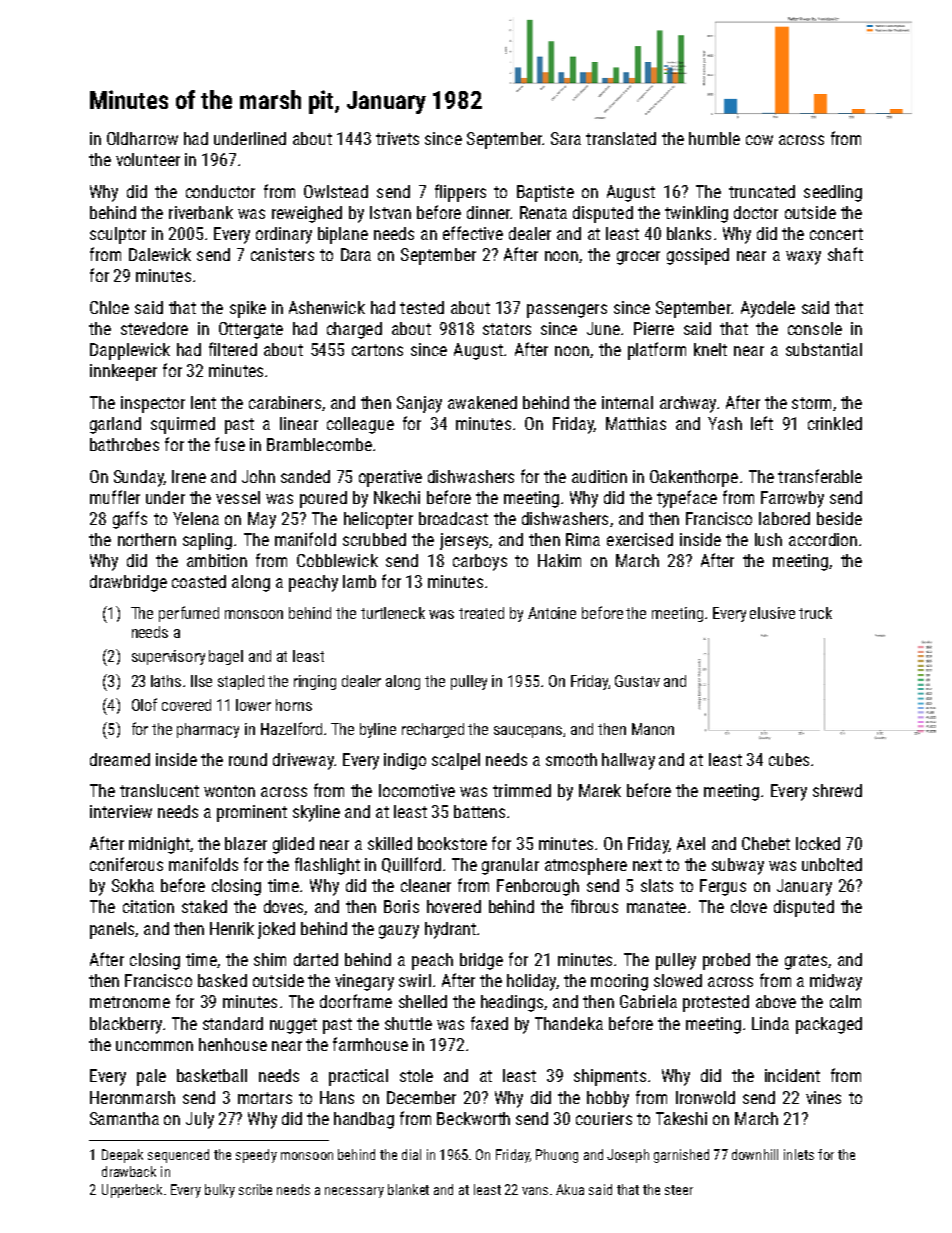 Image resolution: width=952 pixels, height=1233 pixels. Describe the element at coordinates (815, 613) in the page. I see `truck` at that location.
